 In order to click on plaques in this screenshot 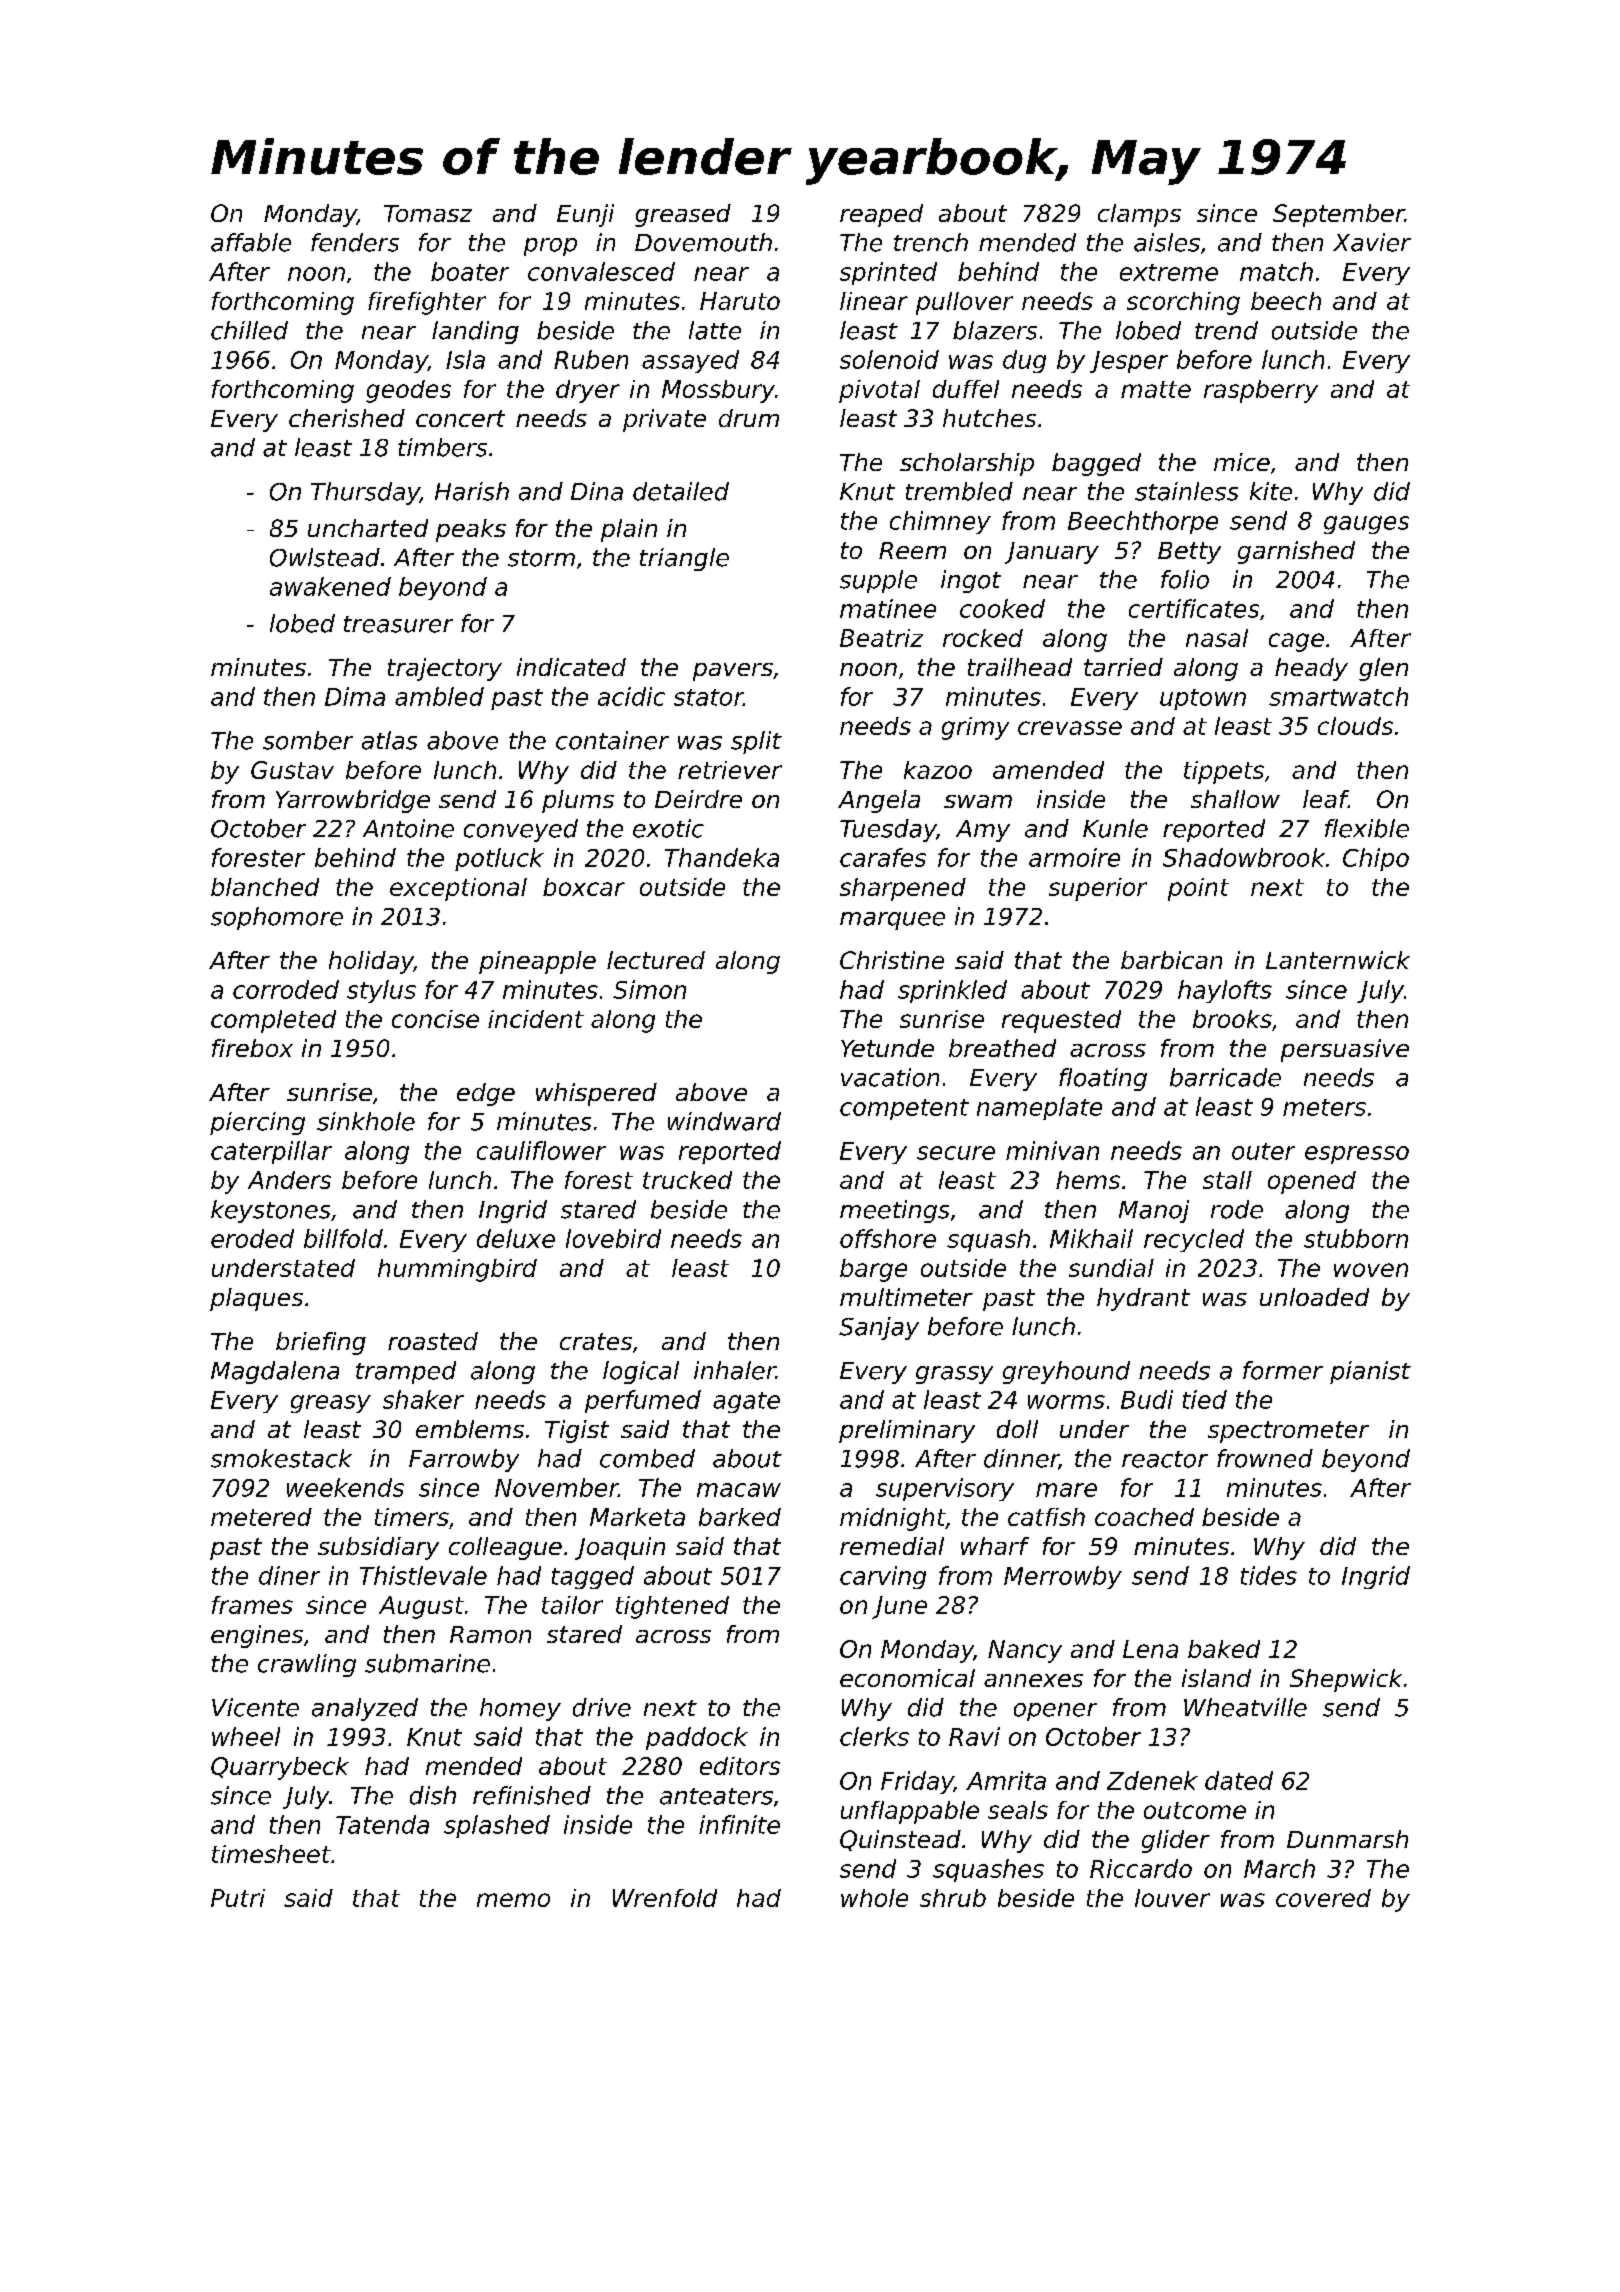, I will do `click(256, 1299)`.
